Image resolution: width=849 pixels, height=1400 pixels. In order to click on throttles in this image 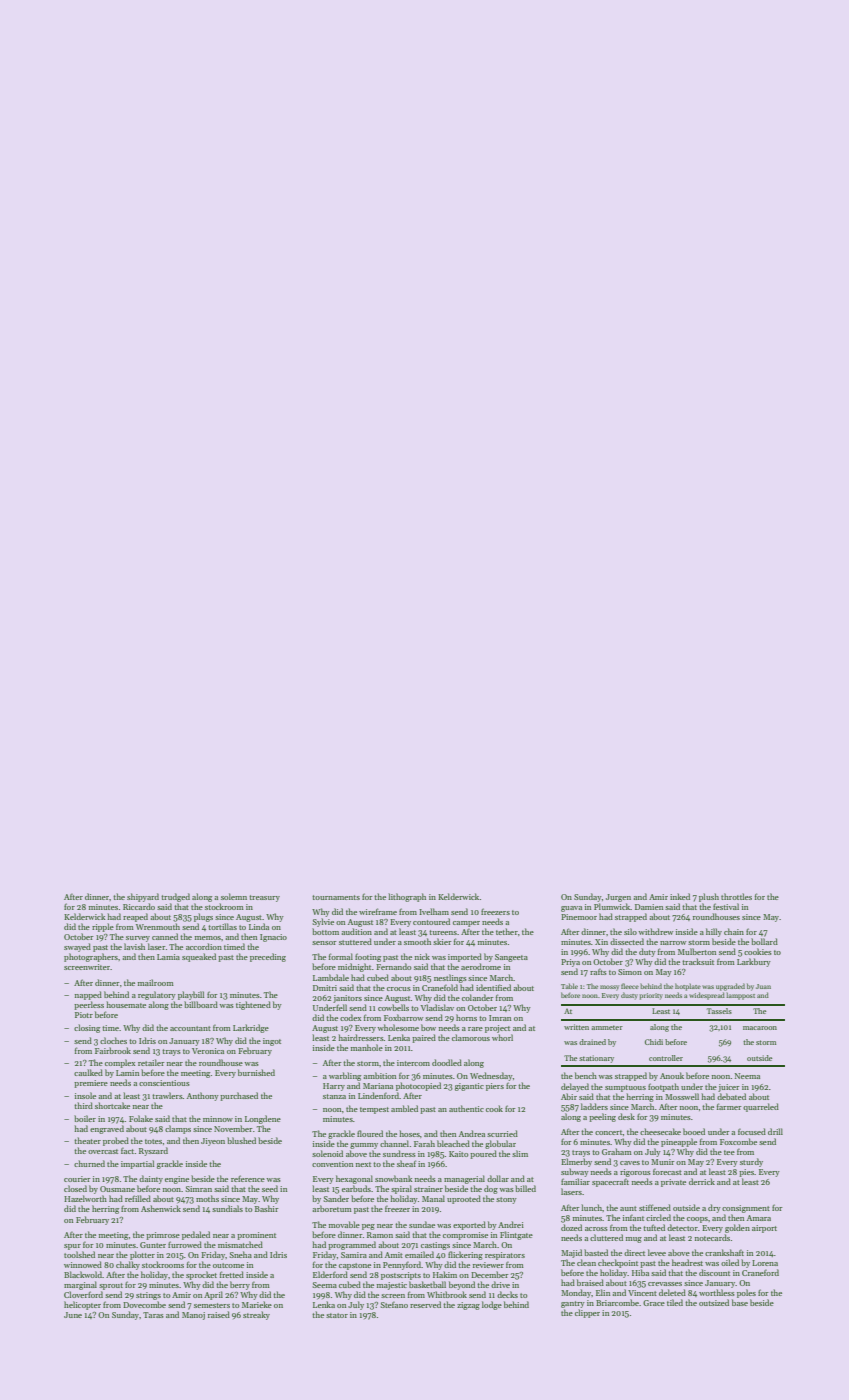, I will do `click(736, 896)`.
